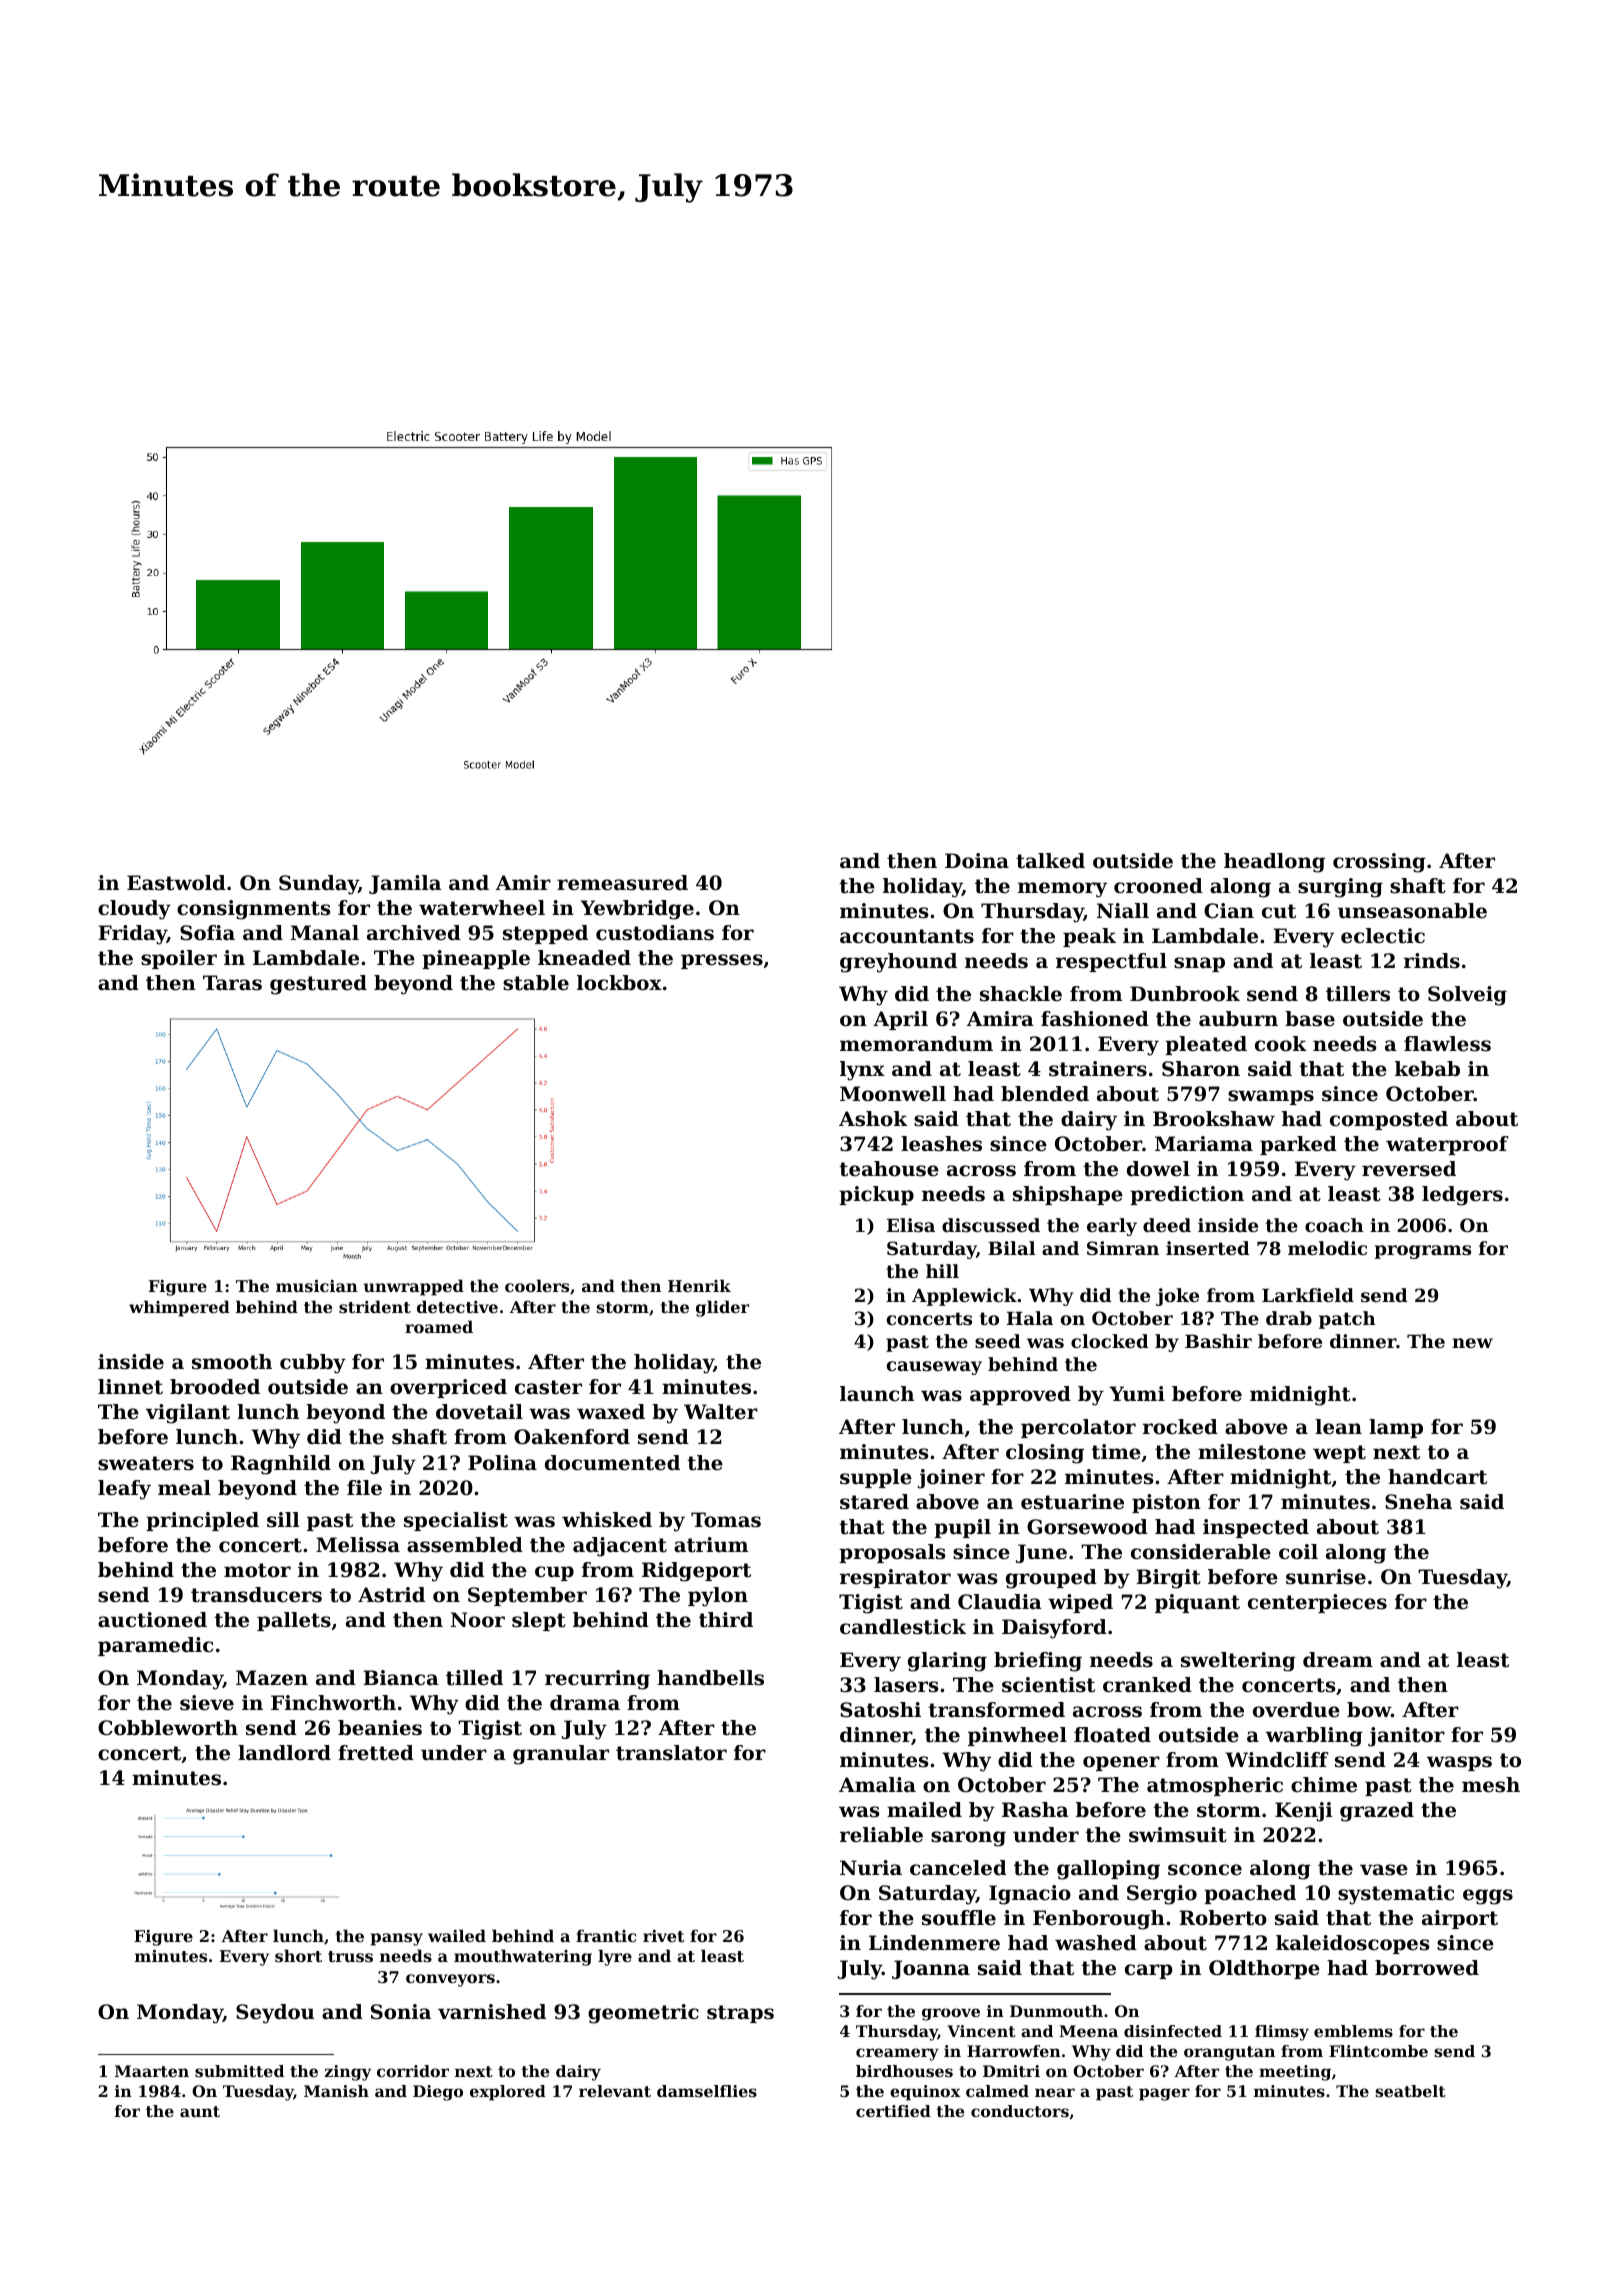  Describe the element at coordinates (257, 1570) in the document. I see `motor` at that location.
